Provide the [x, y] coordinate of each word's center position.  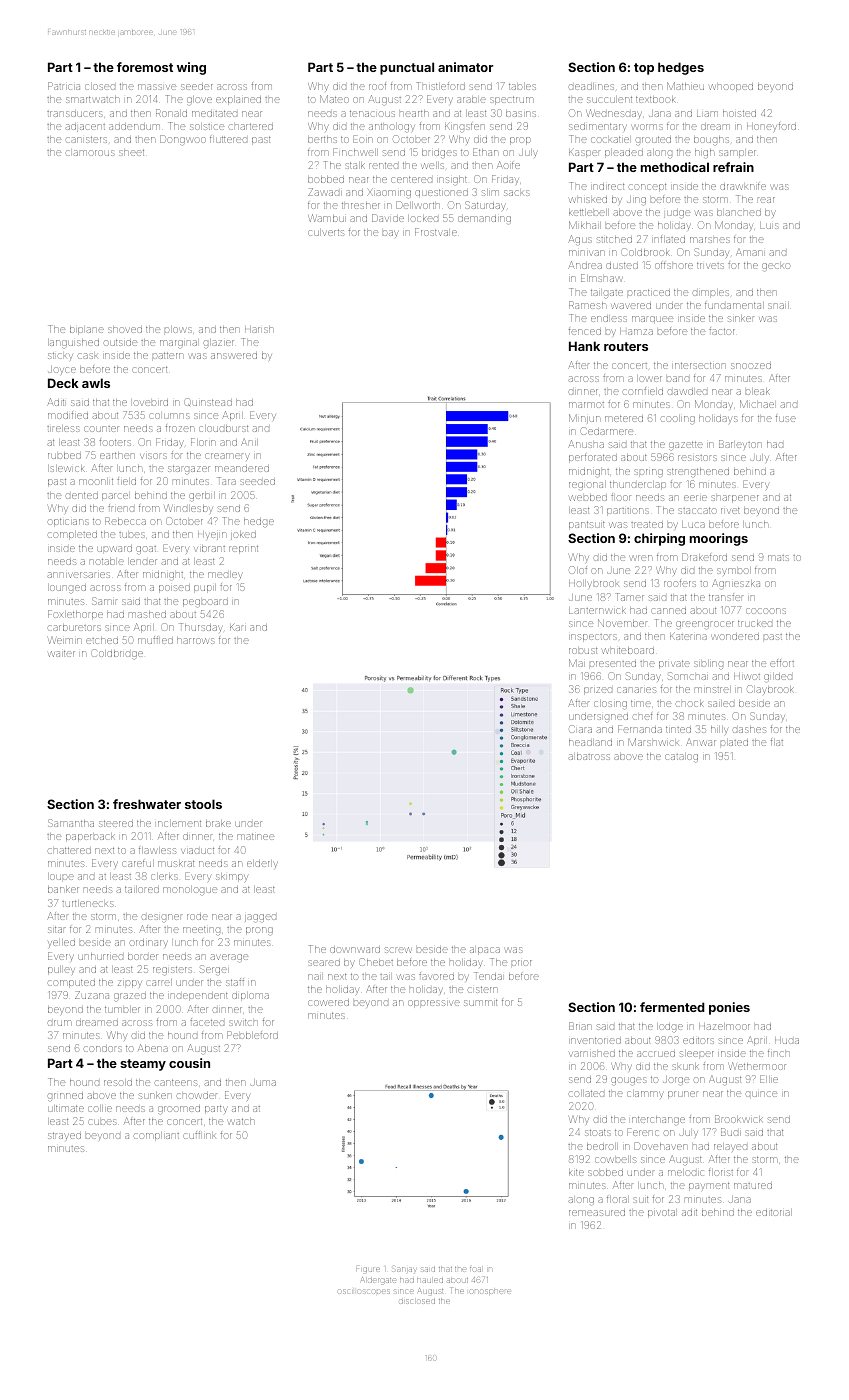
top [644, 69]
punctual [407, 68]
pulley [61, 970]
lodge [670, 1027]
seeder [197, 87]
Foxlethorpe [75, 615]
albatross [589, 756]
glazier [218, 343]
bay [390, 234]
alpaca [485, 951]
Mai [577, 663]
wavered [631, 306]
